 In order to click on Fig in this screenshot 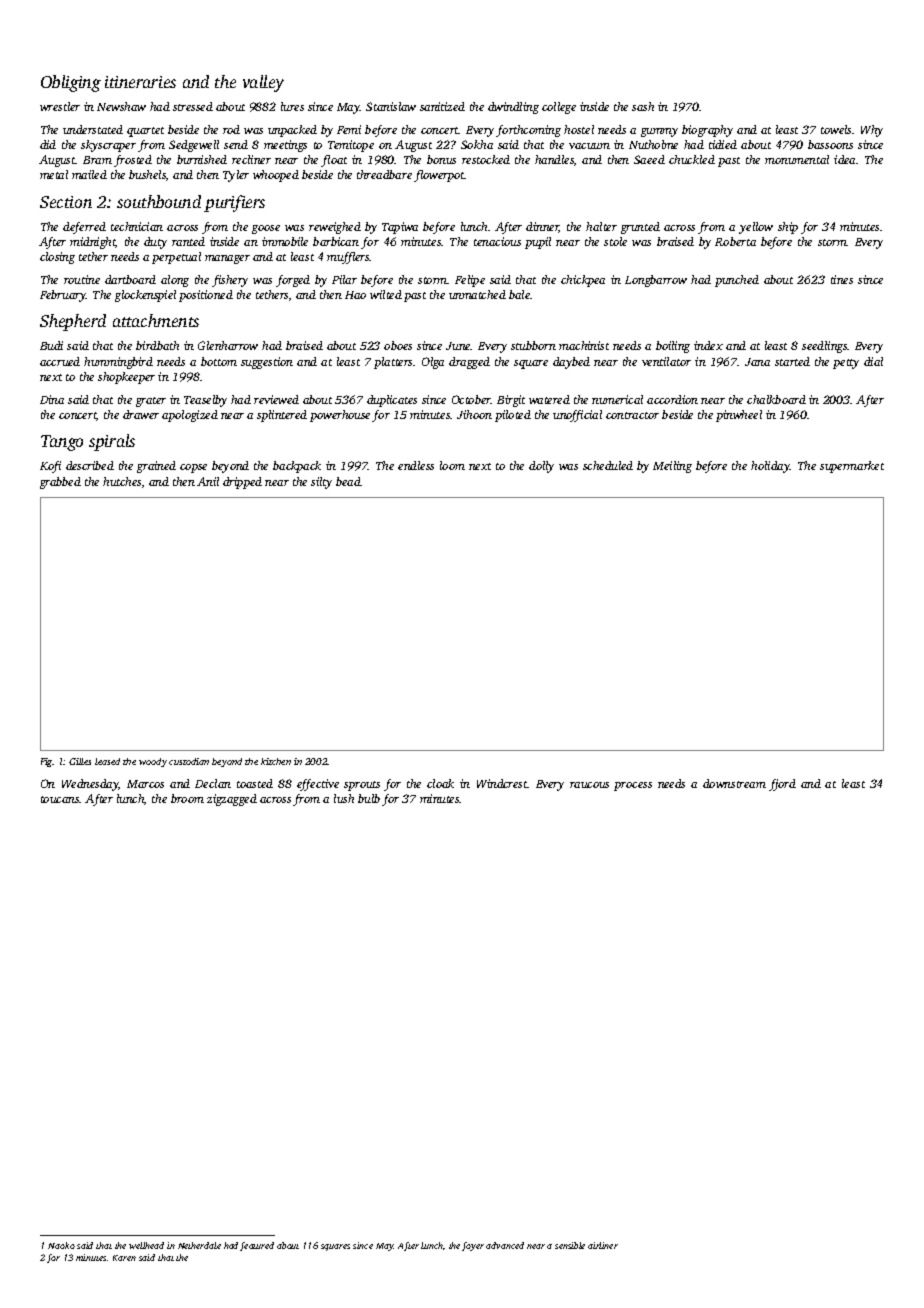, I will do `click(47, 762)`.
